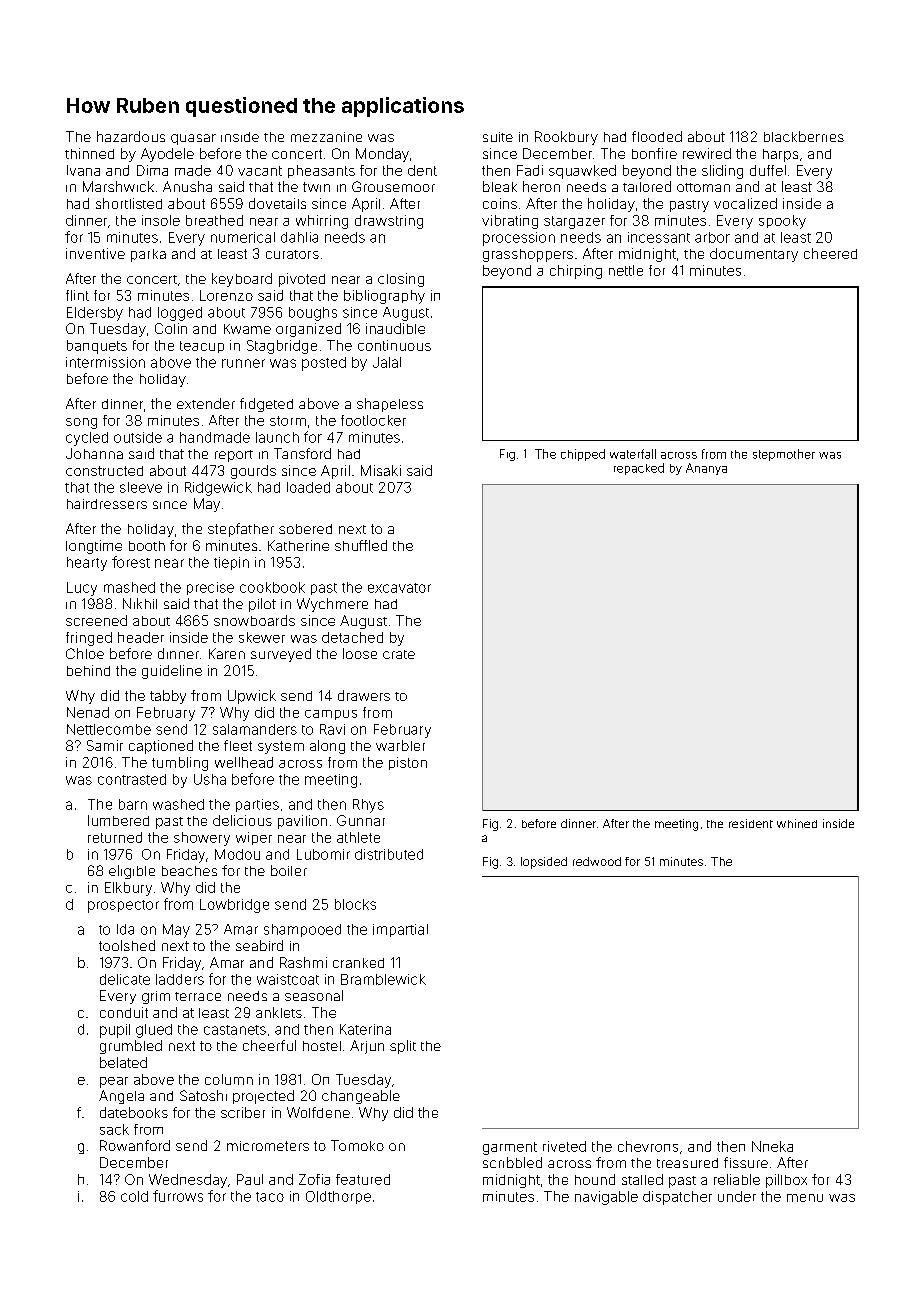  Describe the element at coordinates (804, 136) in the image. I see `blackberries` at that location.
